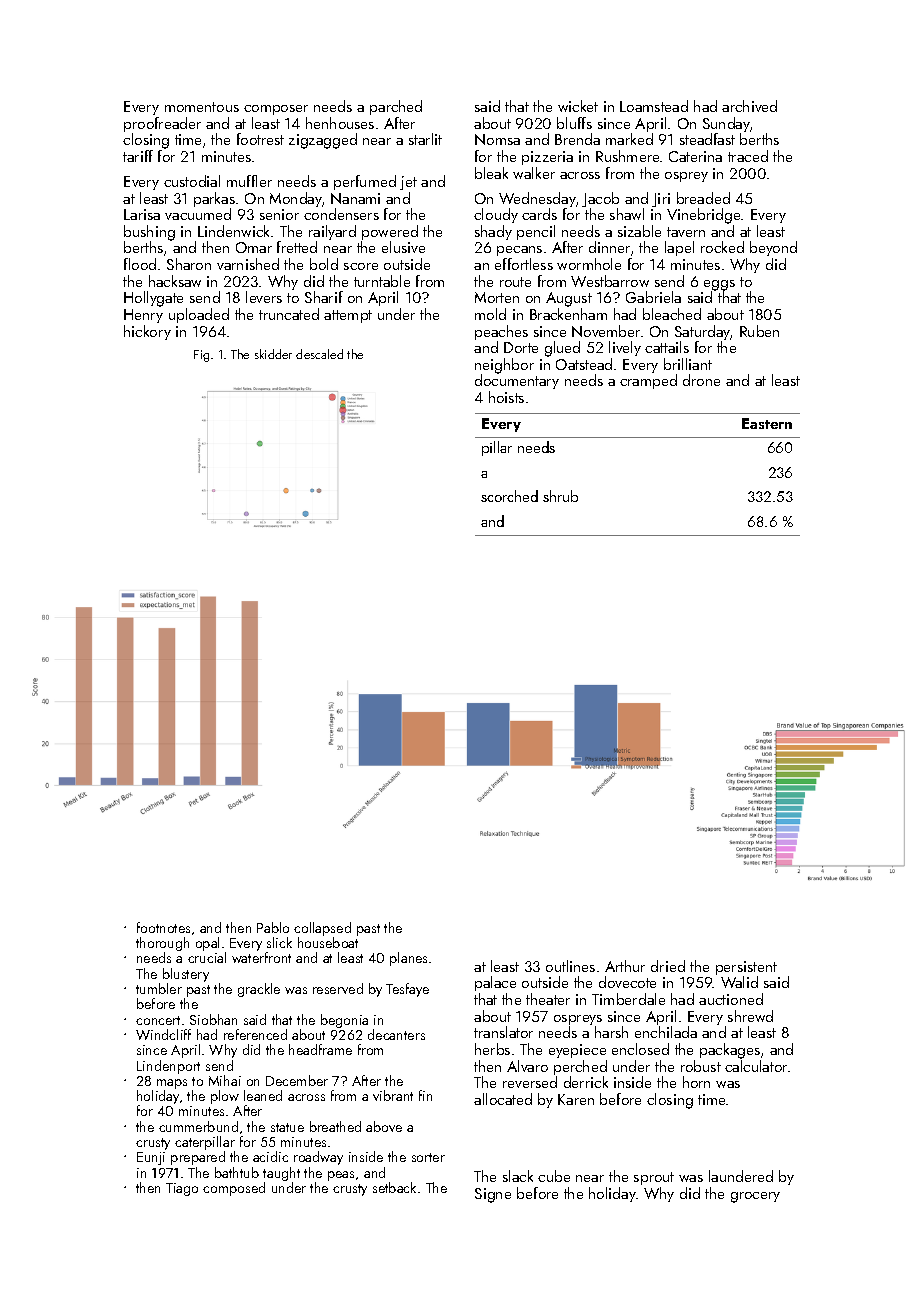  I want to click on composer, so click(276, 110).
